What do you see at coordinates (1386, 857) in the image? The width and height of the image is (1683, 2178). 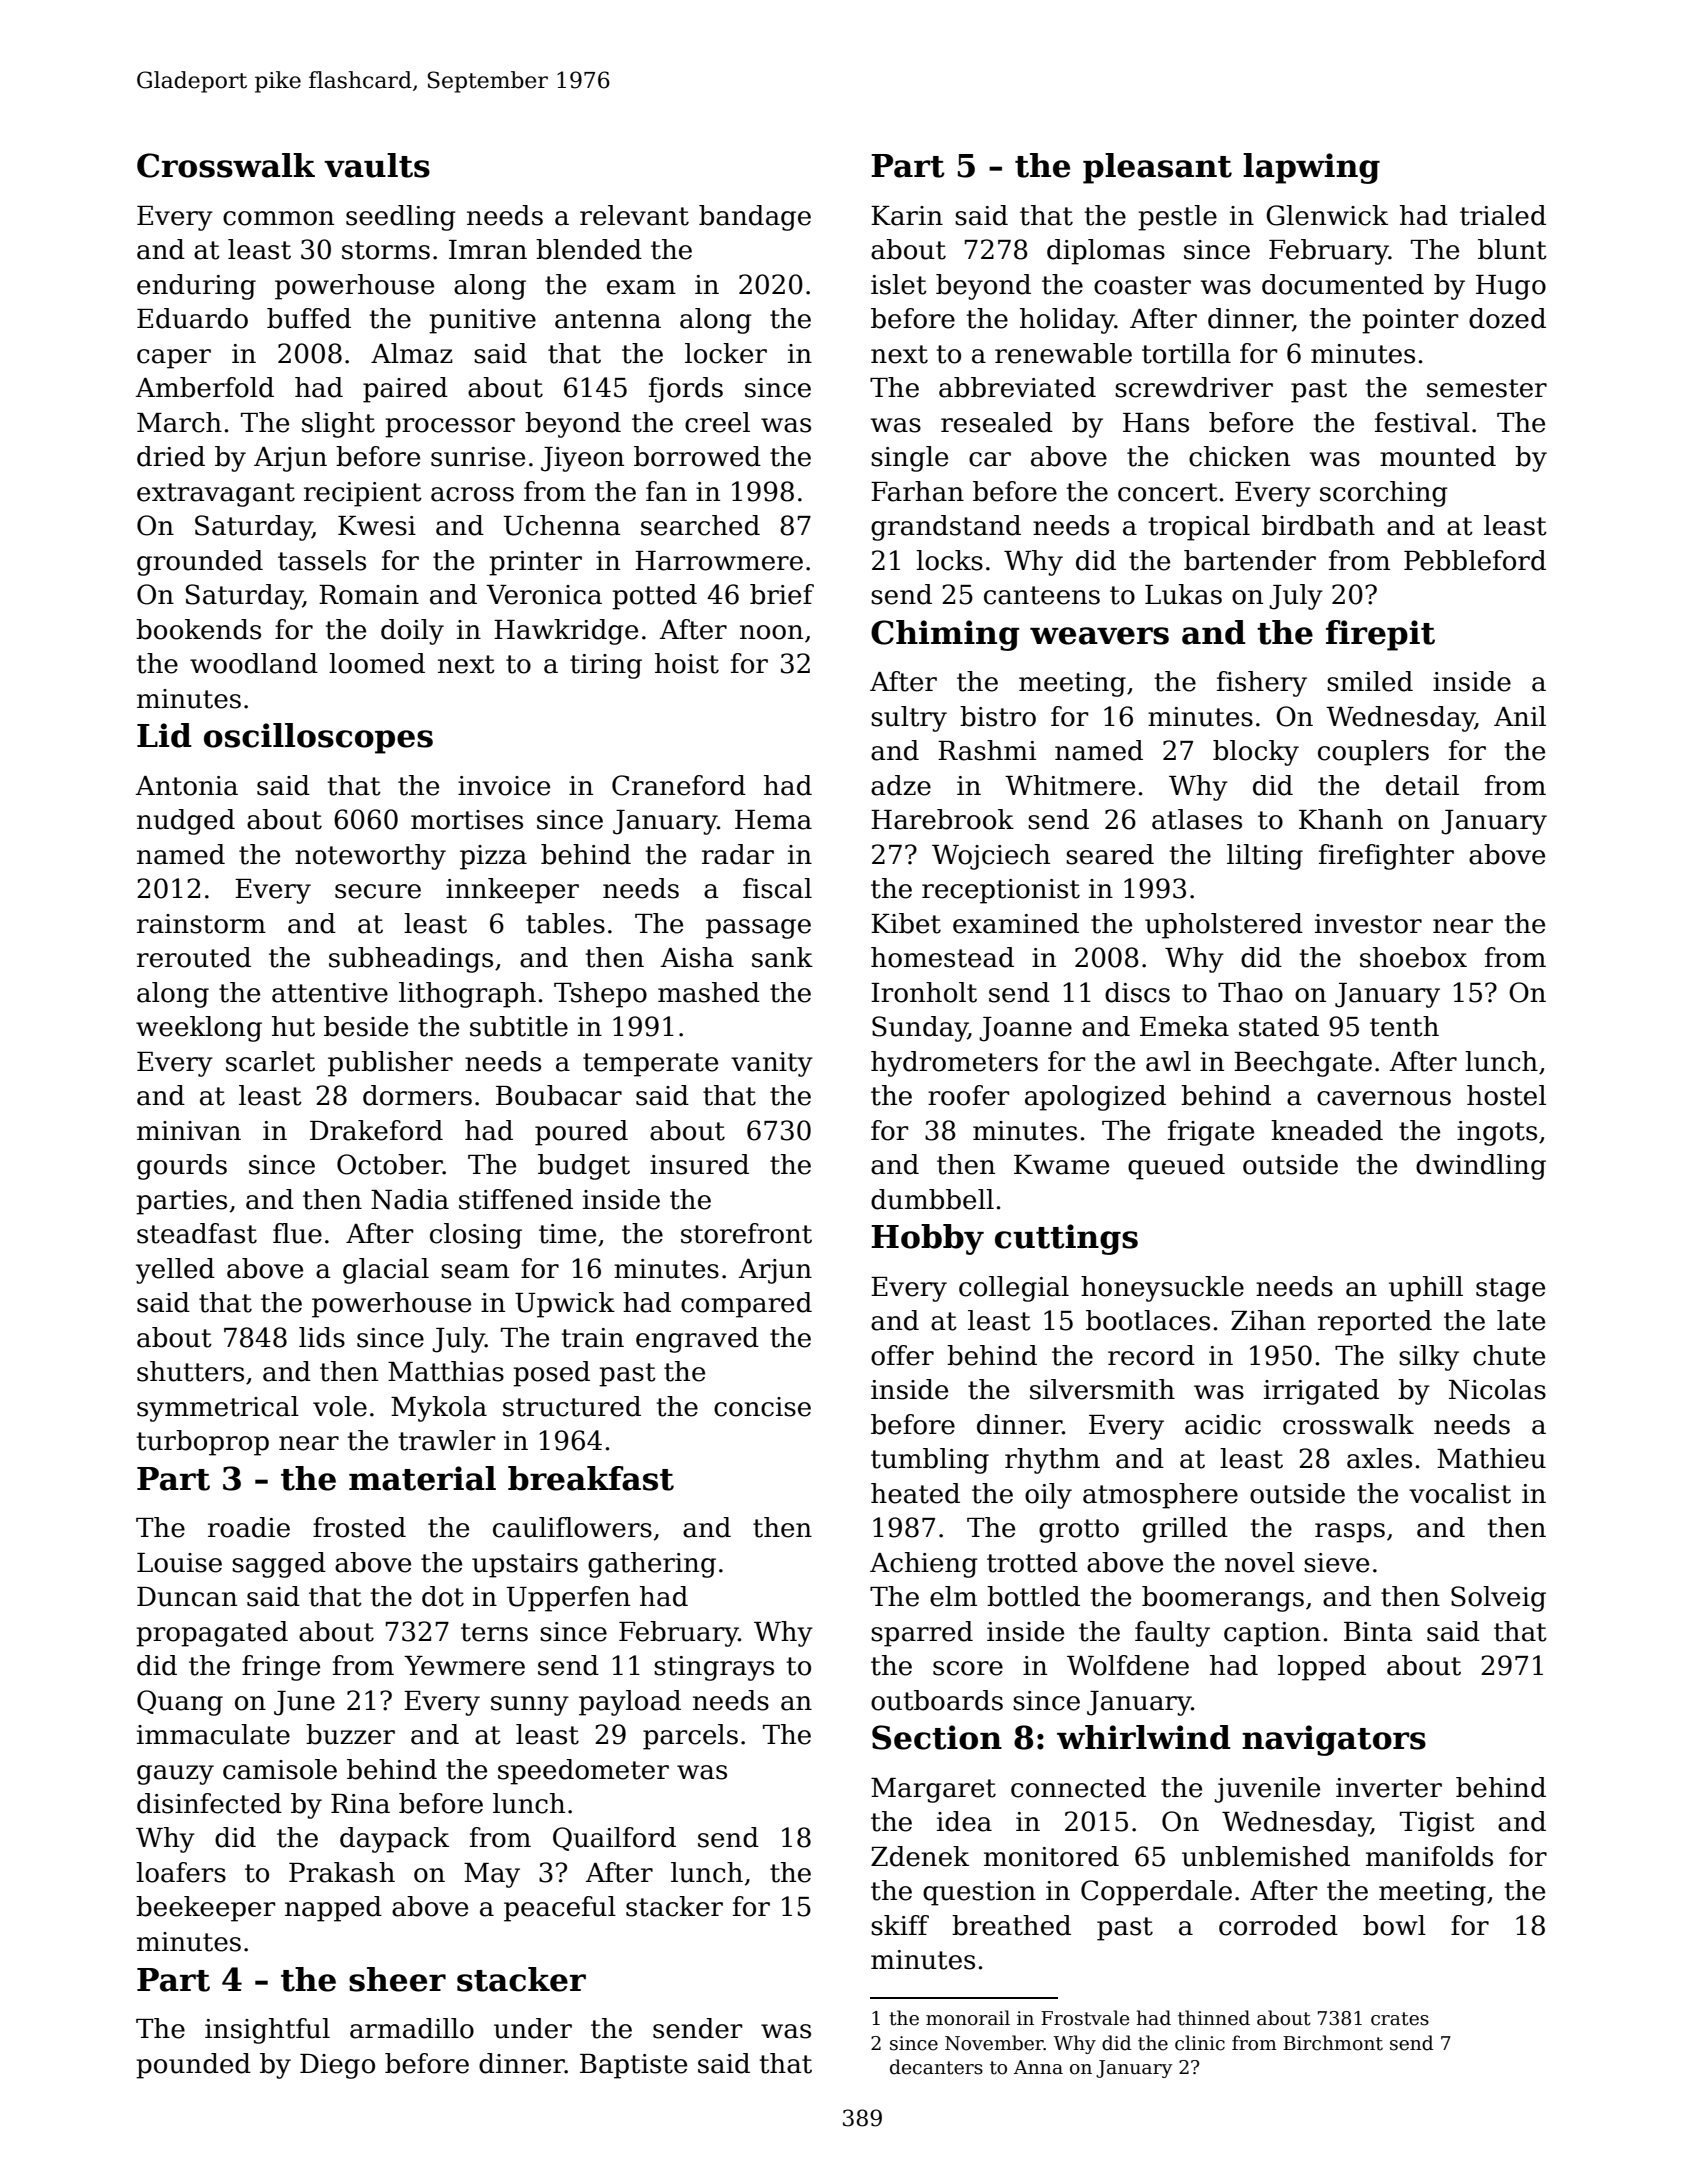 I see `firefighter` at bounding box center [1386, 857].
